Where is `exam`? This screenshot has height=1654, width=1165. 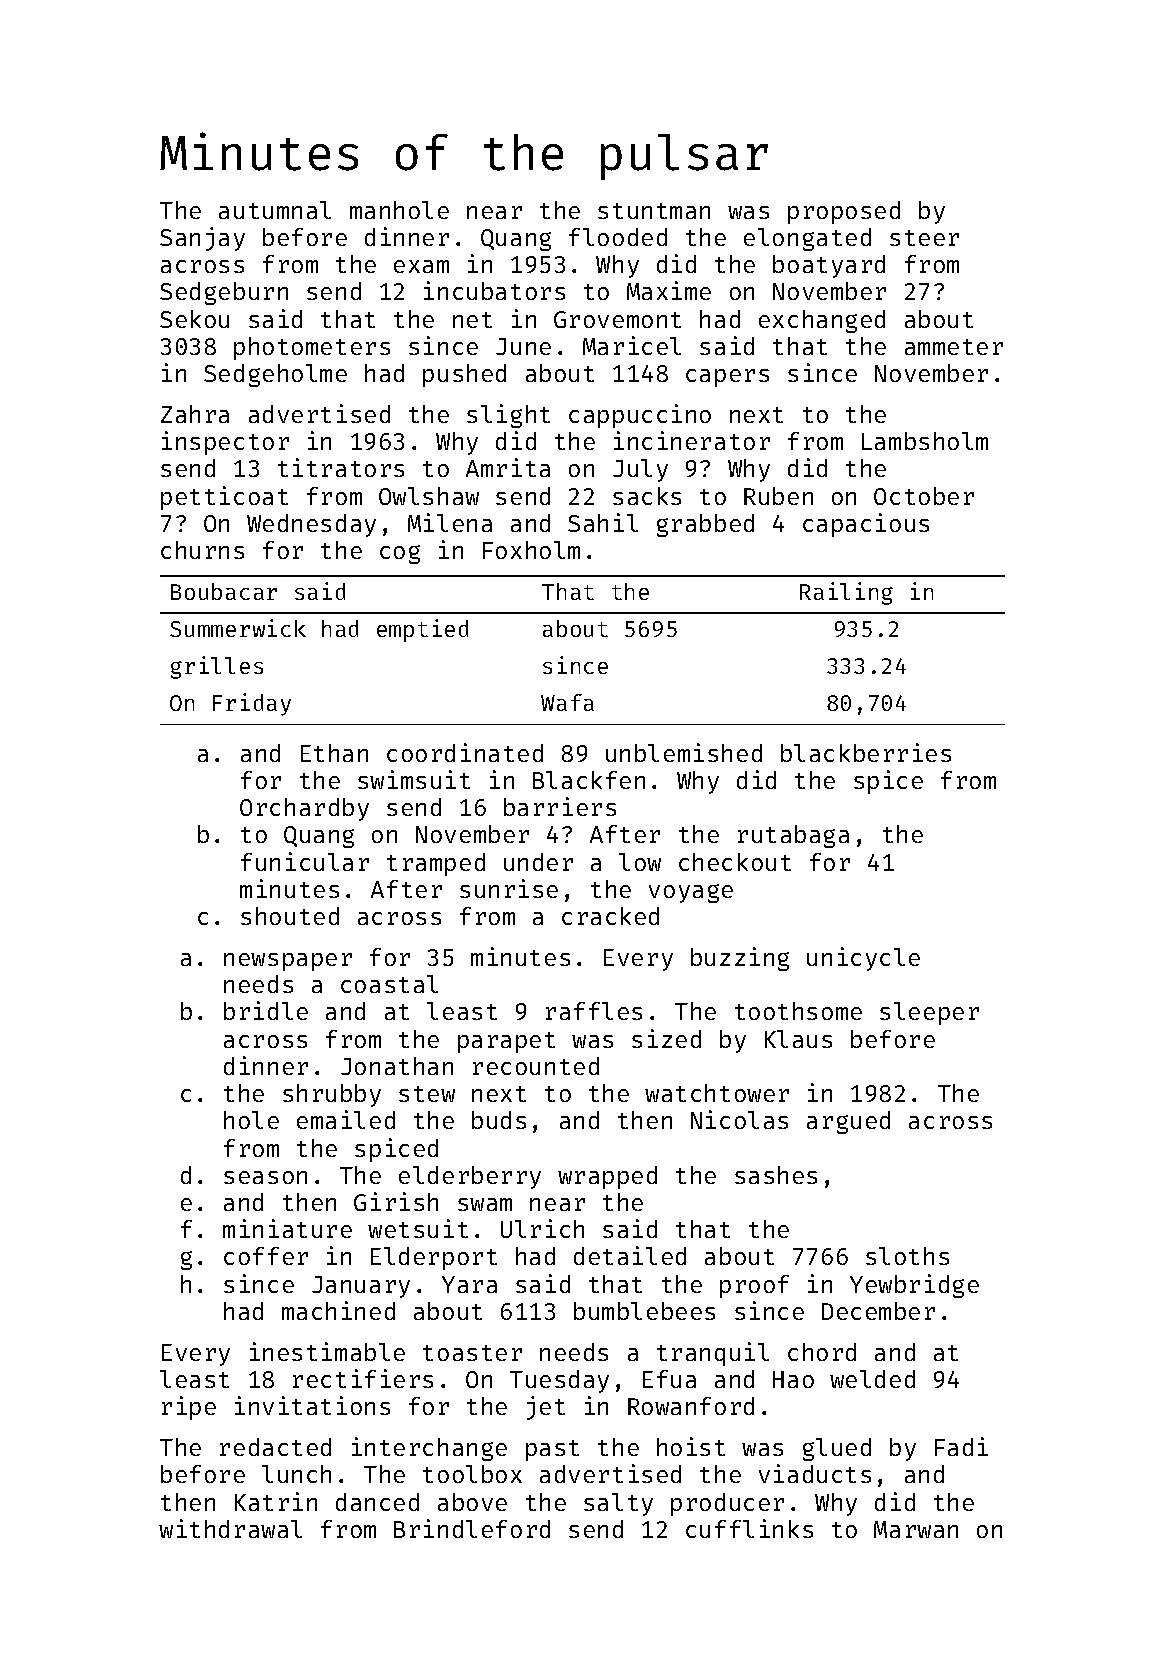 exam is located at coordinates (421, 266).
